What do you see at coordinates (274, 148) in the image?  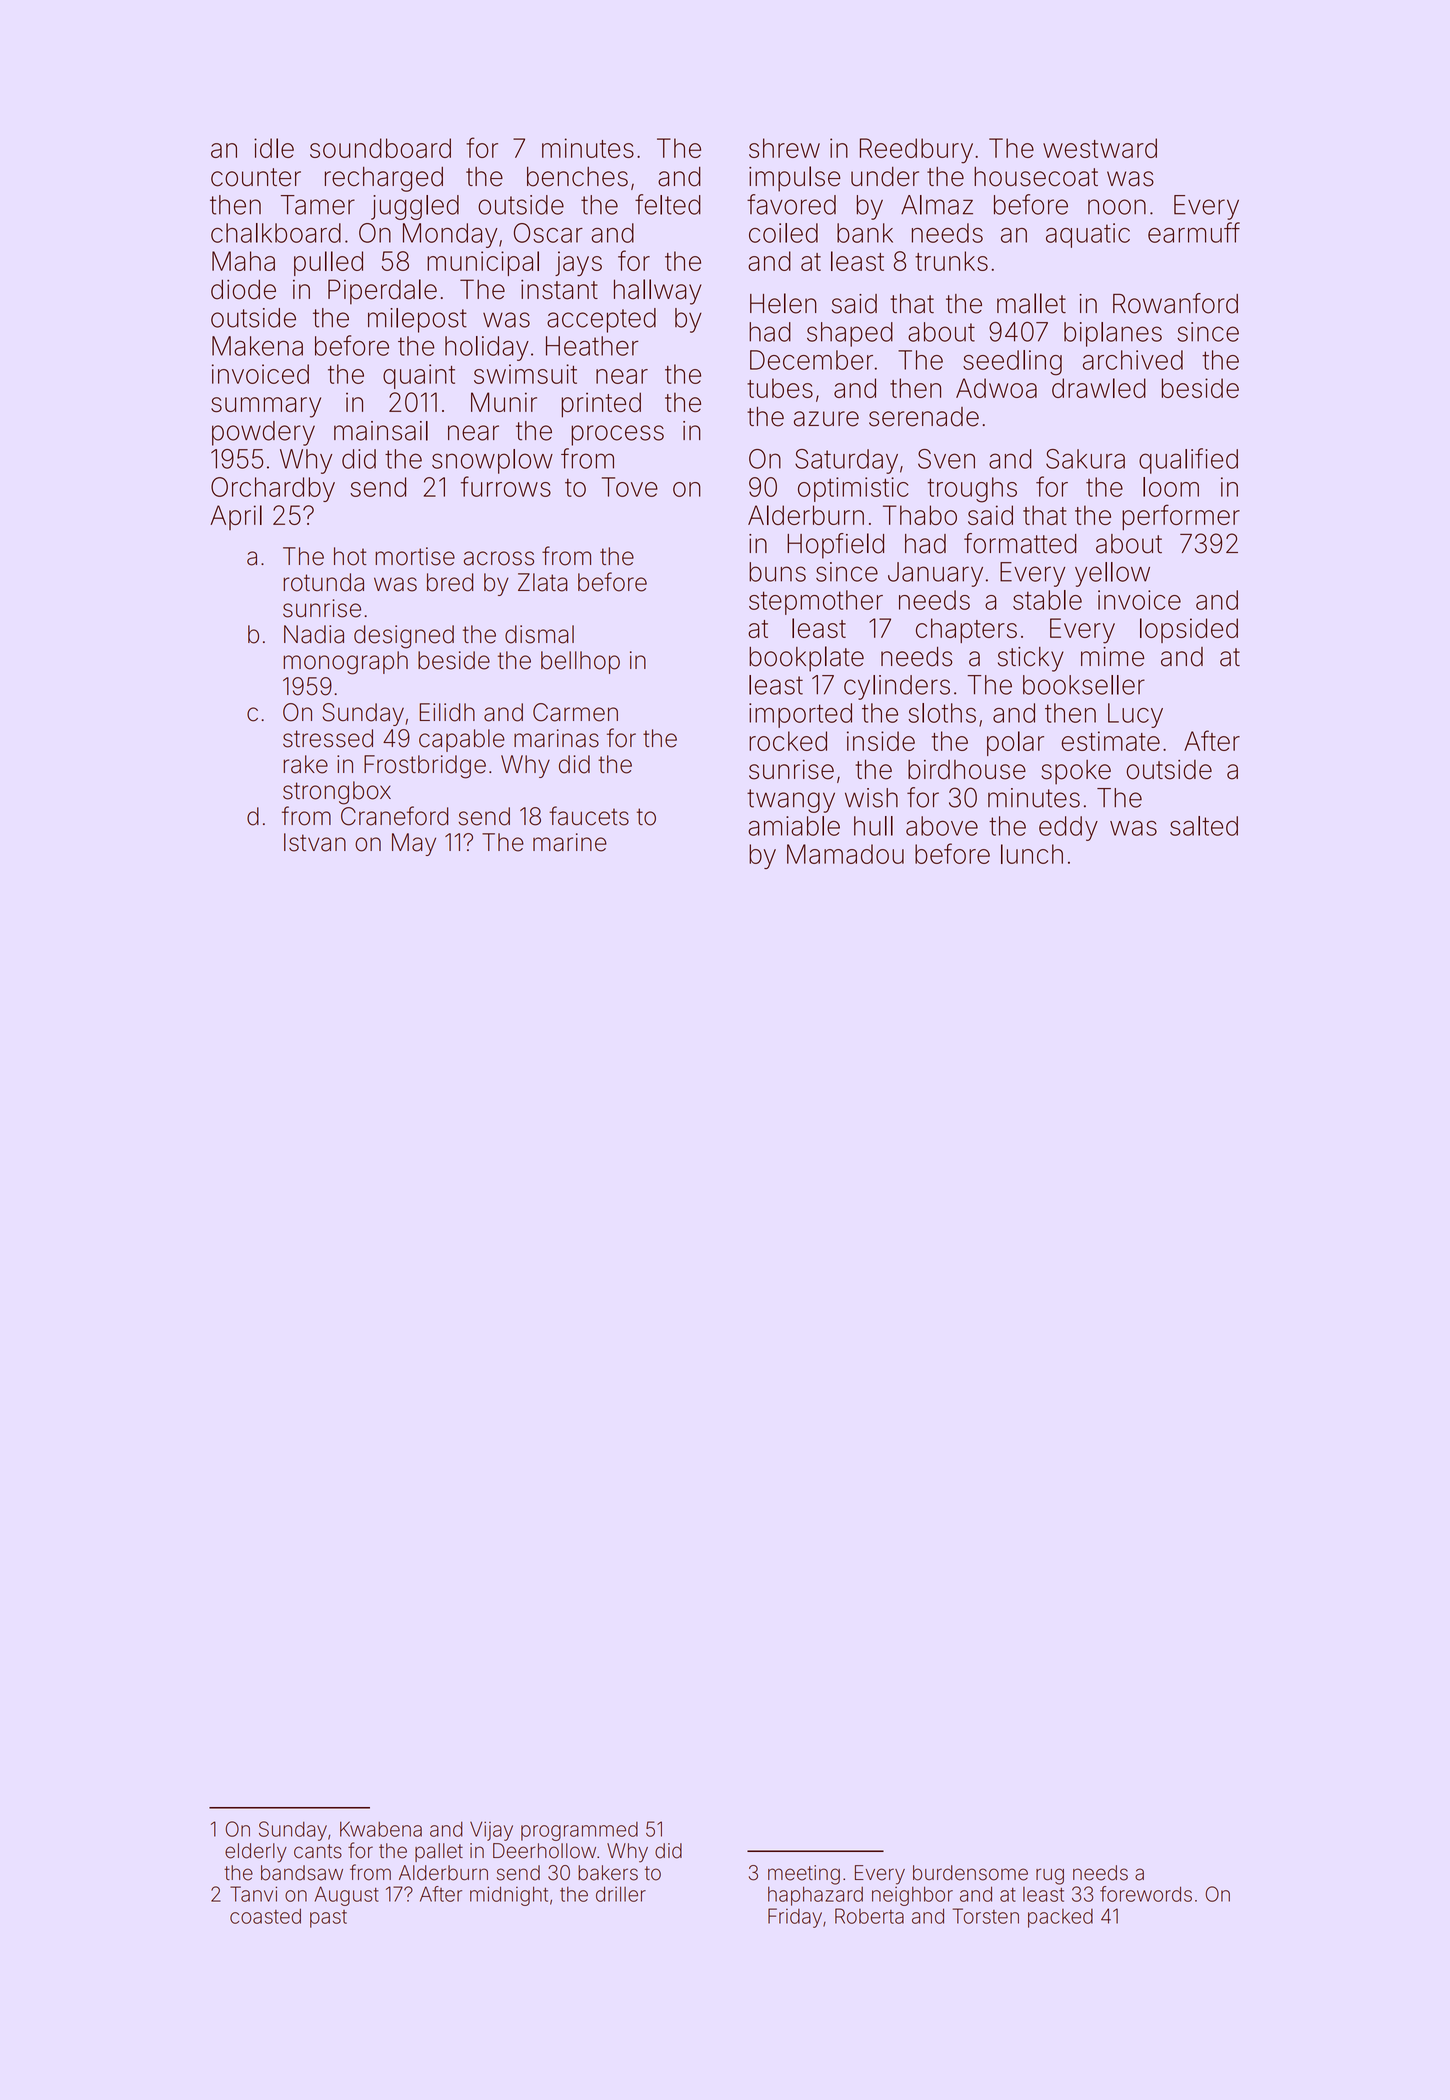 I see `idle` at bounding box center [274, 148].
